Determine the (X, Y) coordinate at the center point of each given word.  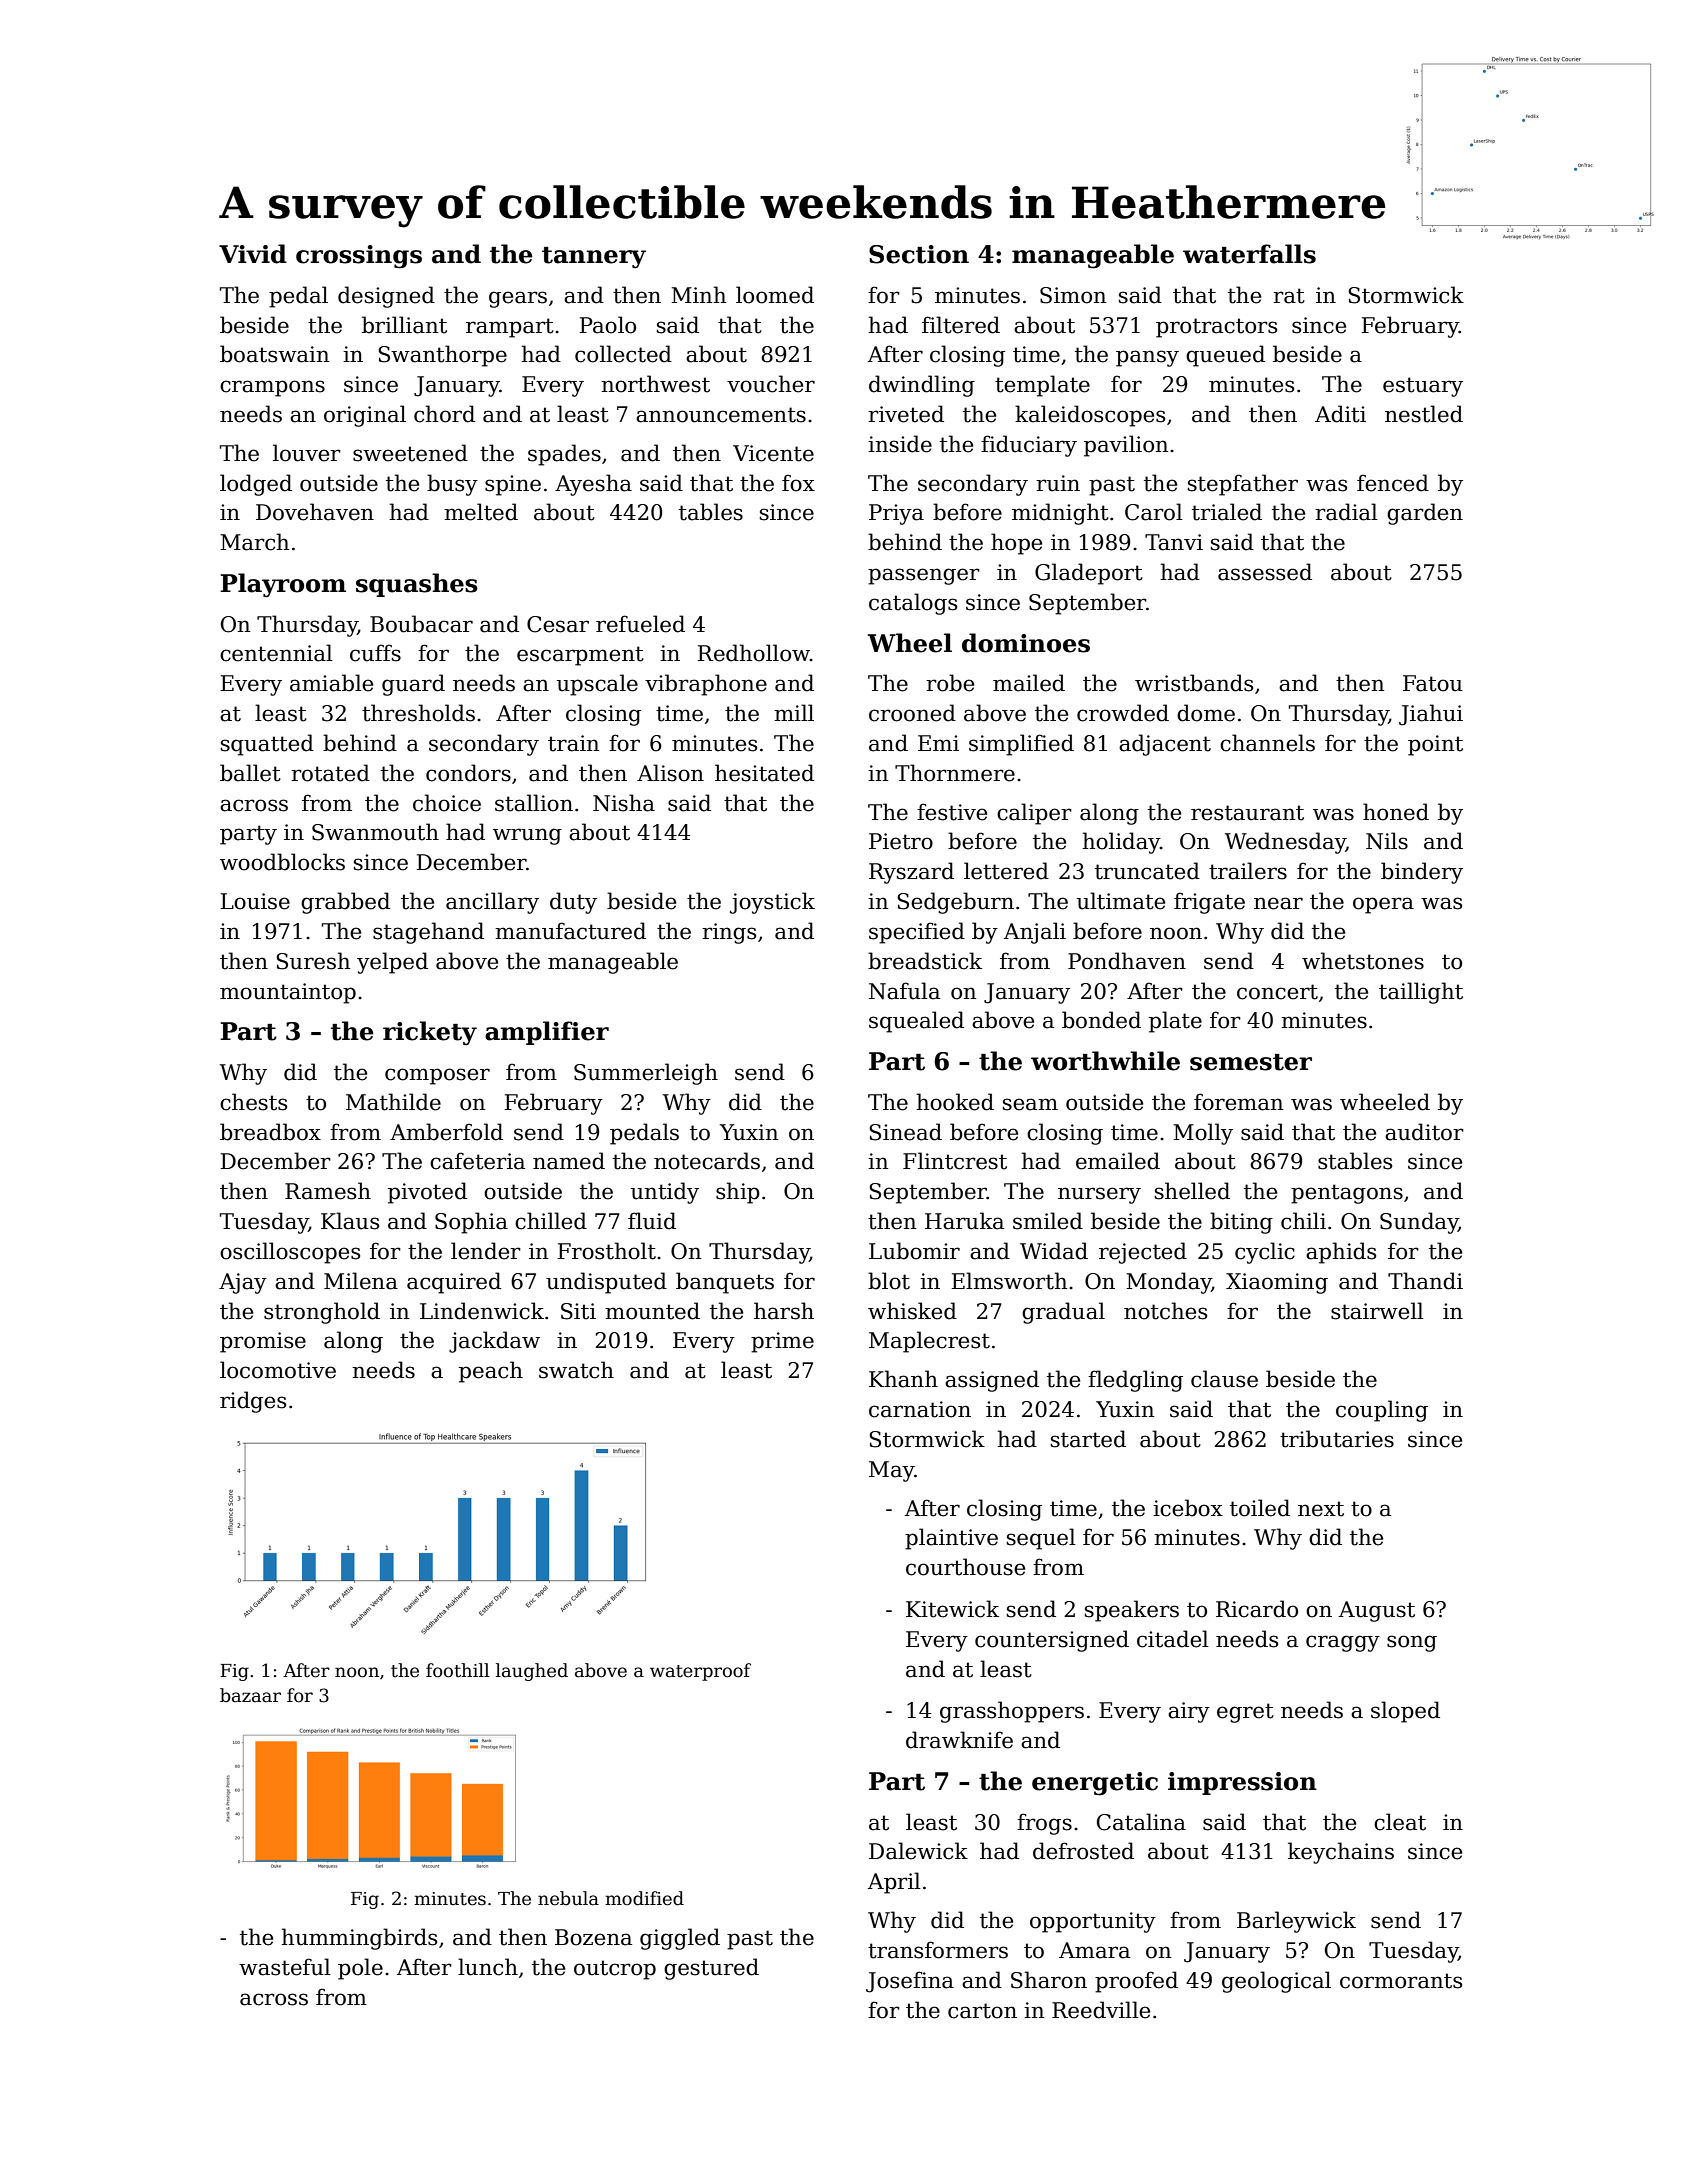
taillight (1421, 993)
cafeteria (477, 1161)
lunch (488, 1967)
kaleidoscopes (1090, 416)
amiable (331, 683)
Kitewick (952, 1609)
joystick (772, 903)
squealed (916, 1022)
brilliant (404, 325)
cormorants (1401, 1981)
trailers (1248, 871)
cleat (1400, 1822)
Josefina (910, 1982)
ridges (253, 1402)
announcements (721, 415)
